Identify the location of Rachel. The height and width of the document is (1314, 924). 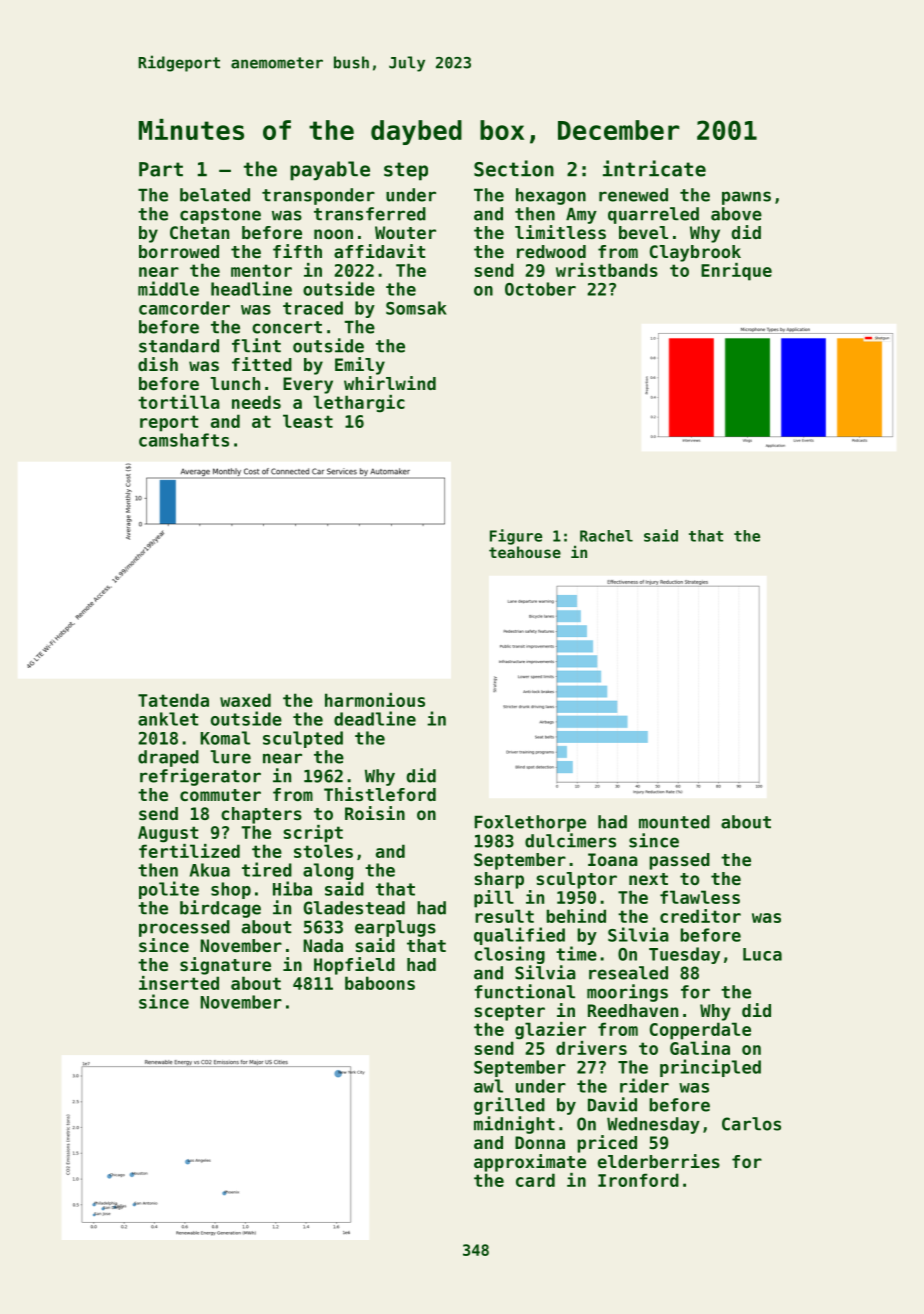
(606, 536).
